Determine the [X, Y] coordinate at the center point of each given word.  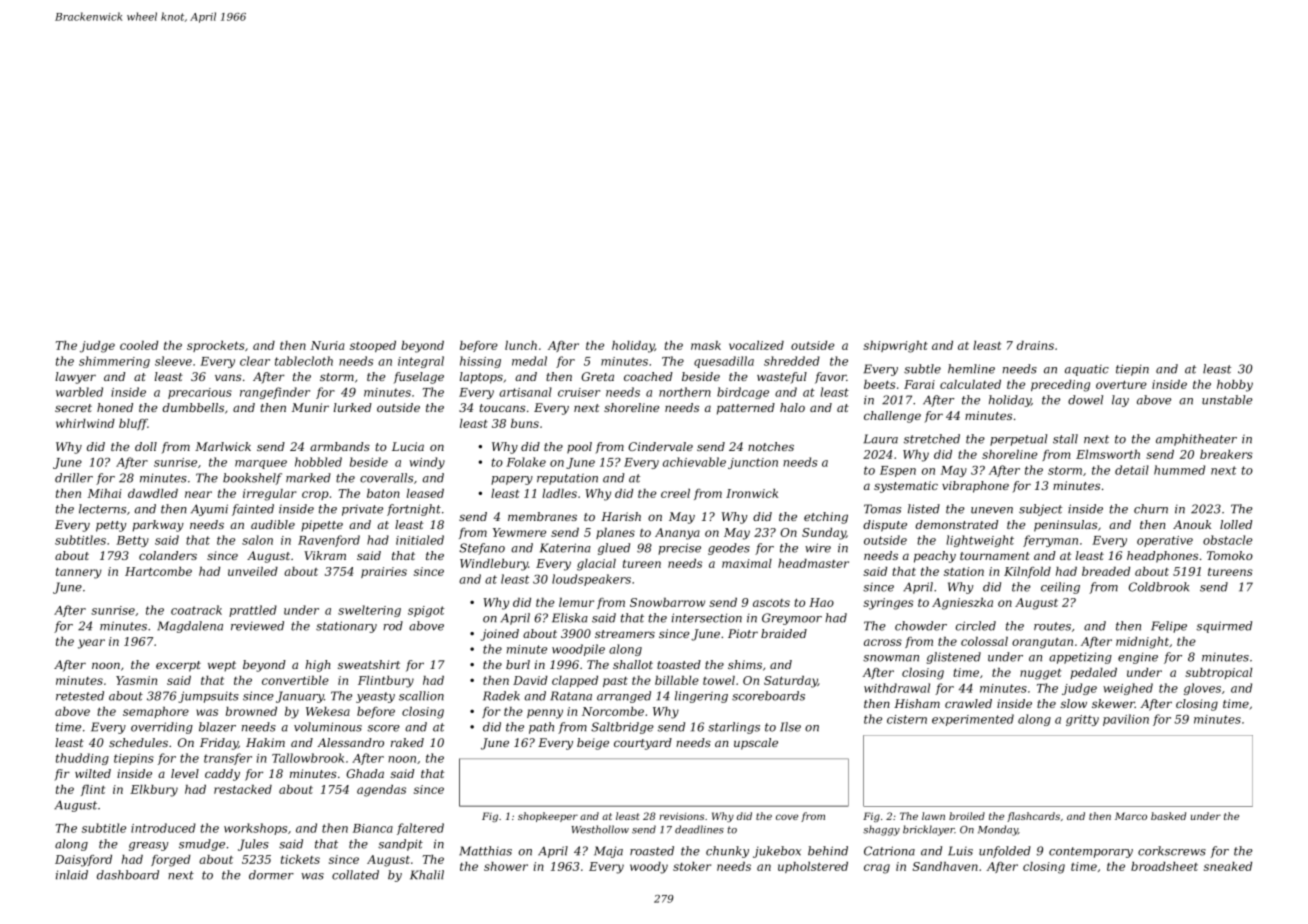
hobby [1235, 386]
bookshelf [252, 479]
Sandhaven [945, 866]
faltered [420, 829]
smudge [202, 845]
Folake [526, 462]
